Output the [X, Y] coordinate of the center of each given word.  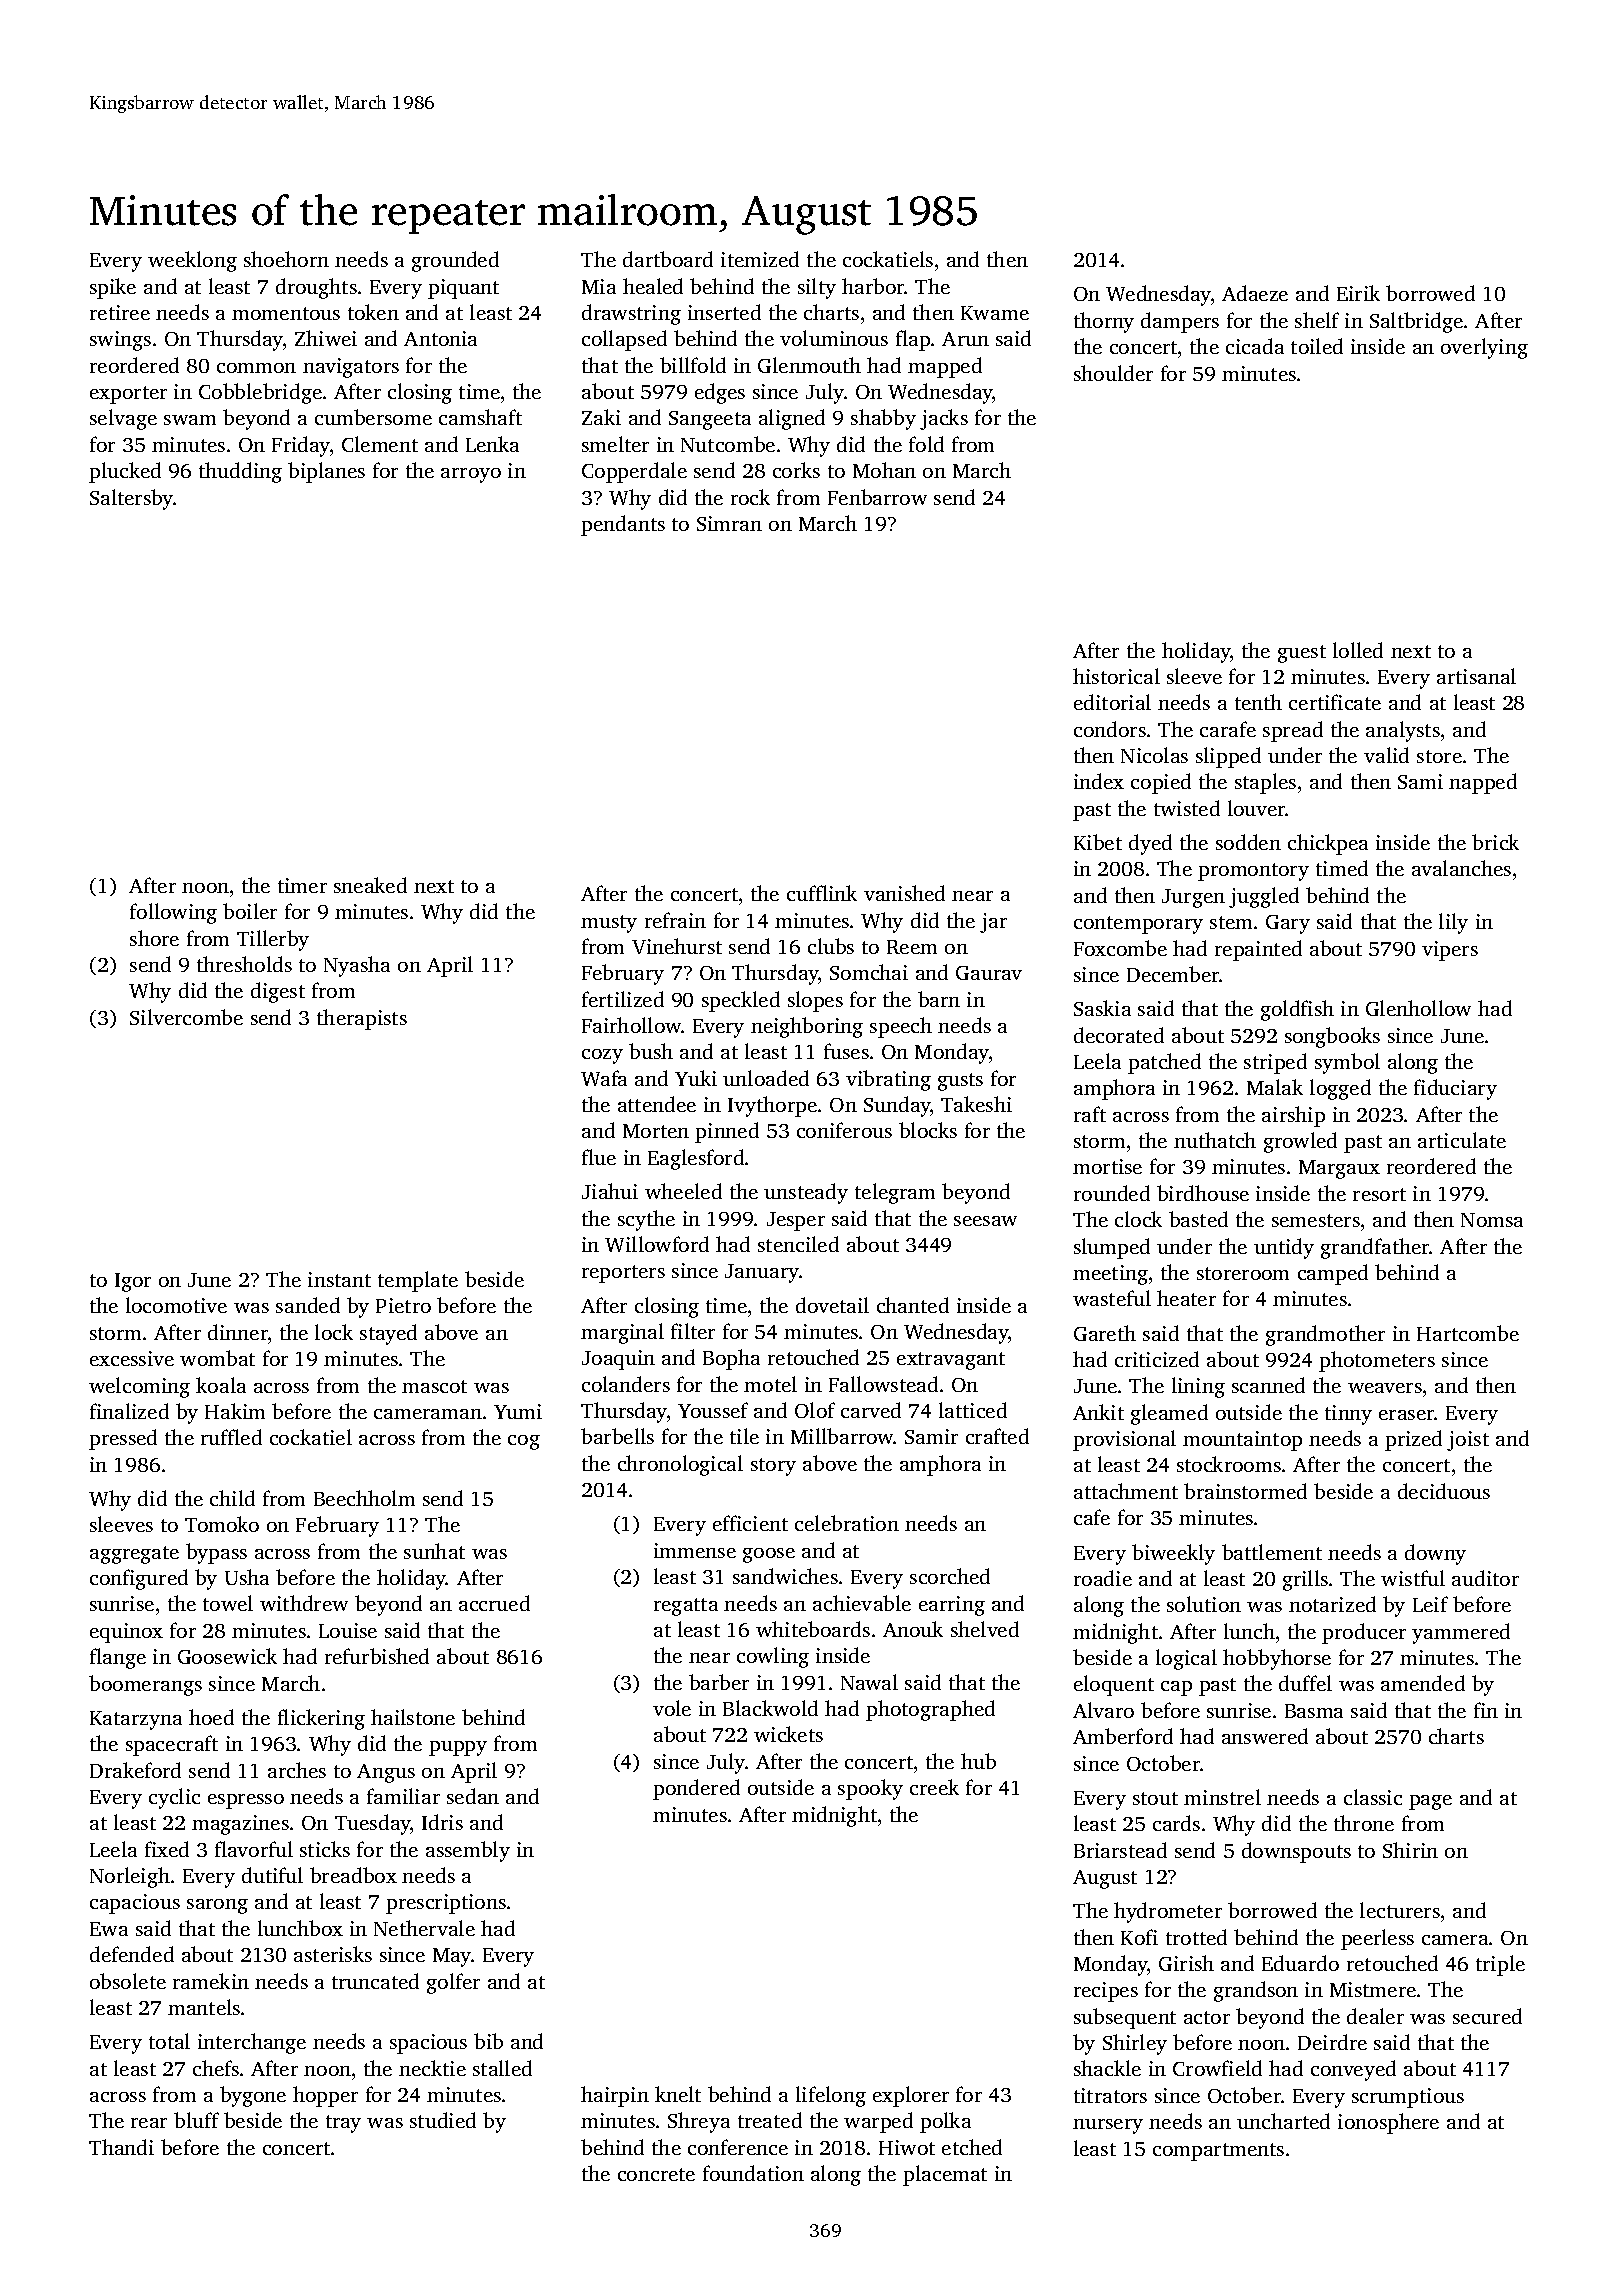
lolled [1358, 650]
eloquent [1114, 1685]
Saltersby [132, 499]
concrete [656, 2174]
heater [1186, 1298]
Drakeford [135, 1770]
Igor [133, 1282]
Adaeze [1255, 293]
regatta [686, 1607]
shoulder [1113, 373]
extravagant [951, 1361]
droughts [316, 288]
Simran [729, 523]
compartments [1218, 2152]
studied [443, 2120]
